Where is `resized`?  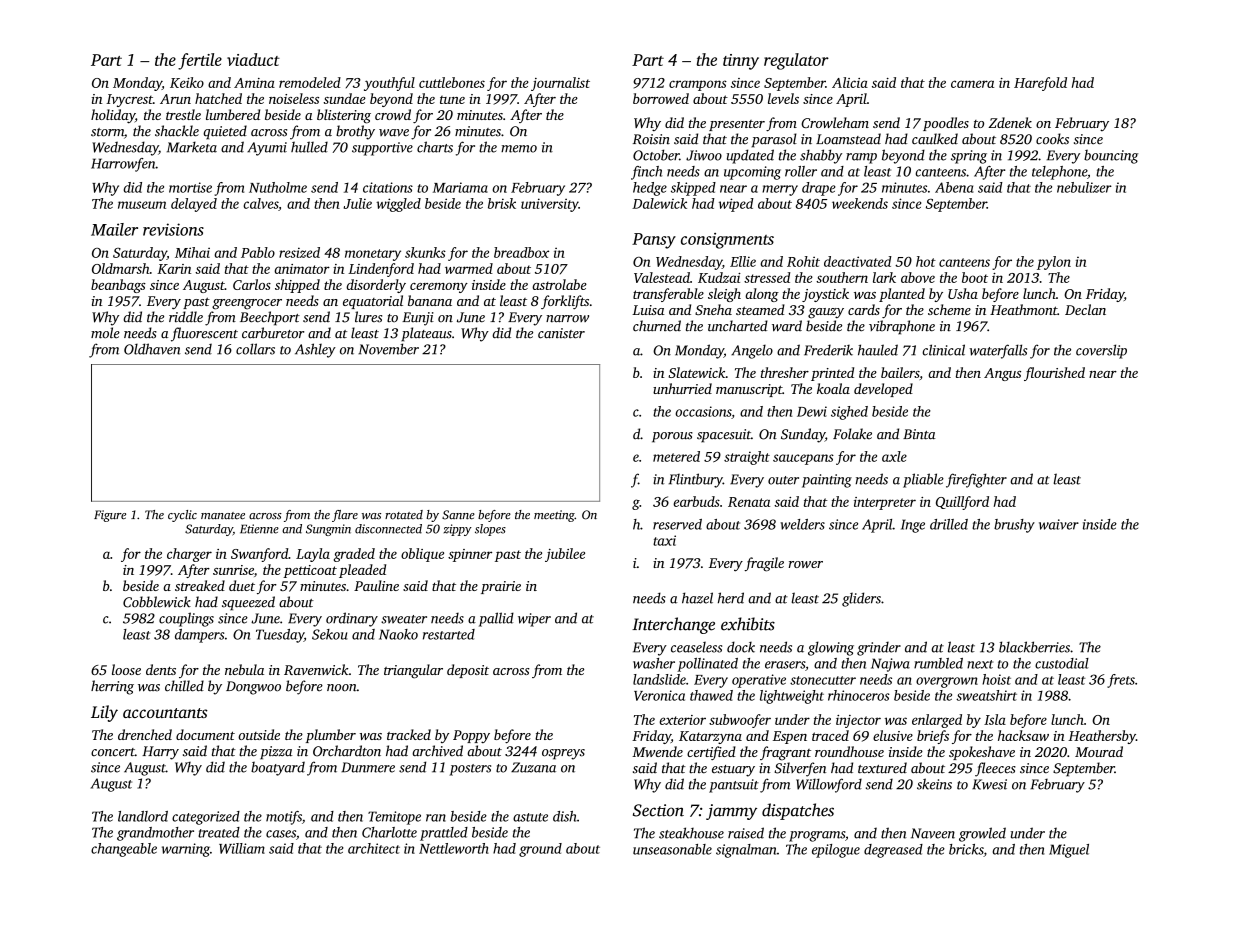
resized is located at coordinates (299, 252).
